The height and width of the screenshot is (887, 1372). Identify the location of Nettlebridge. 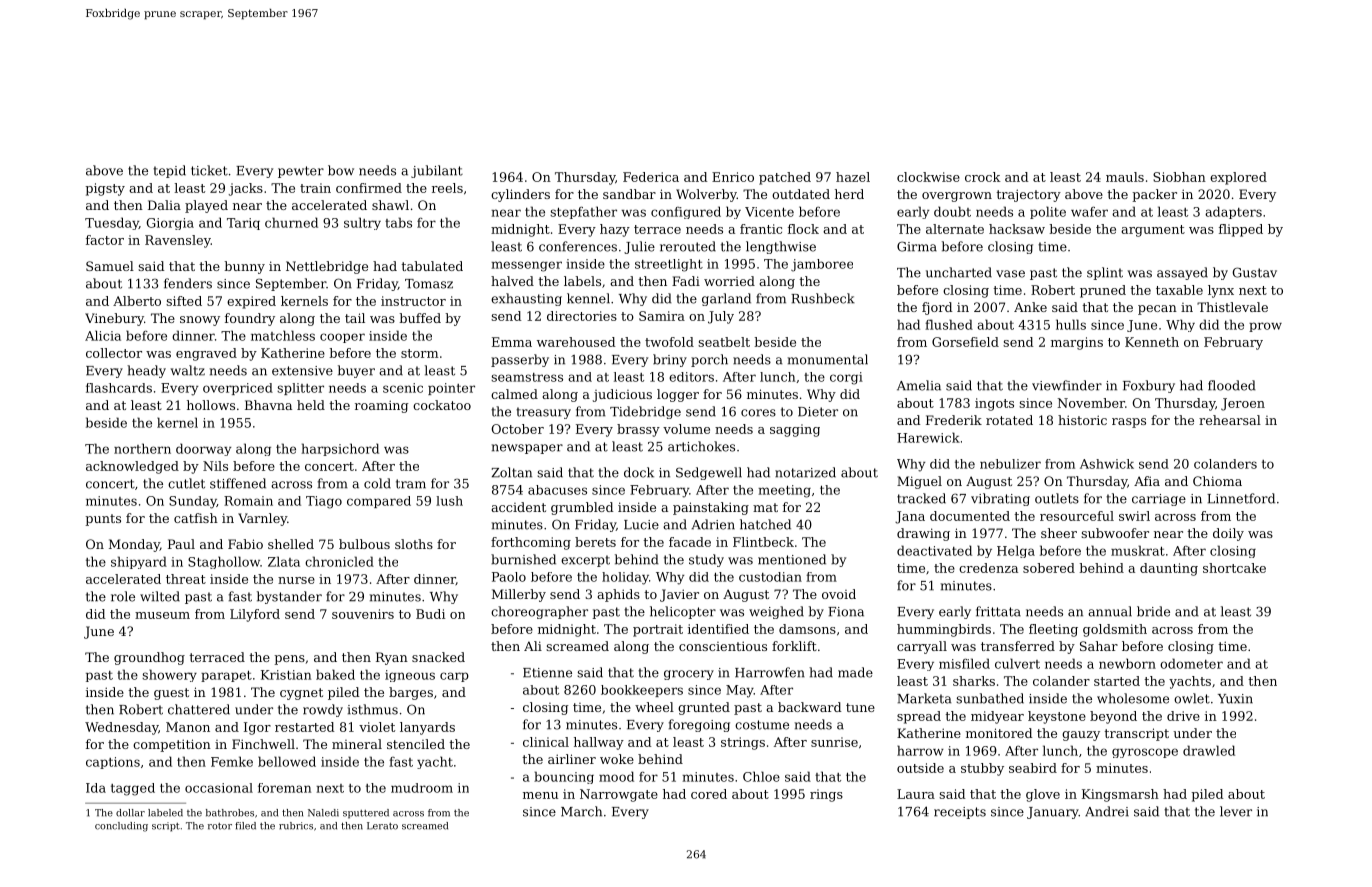
(327, 267).
